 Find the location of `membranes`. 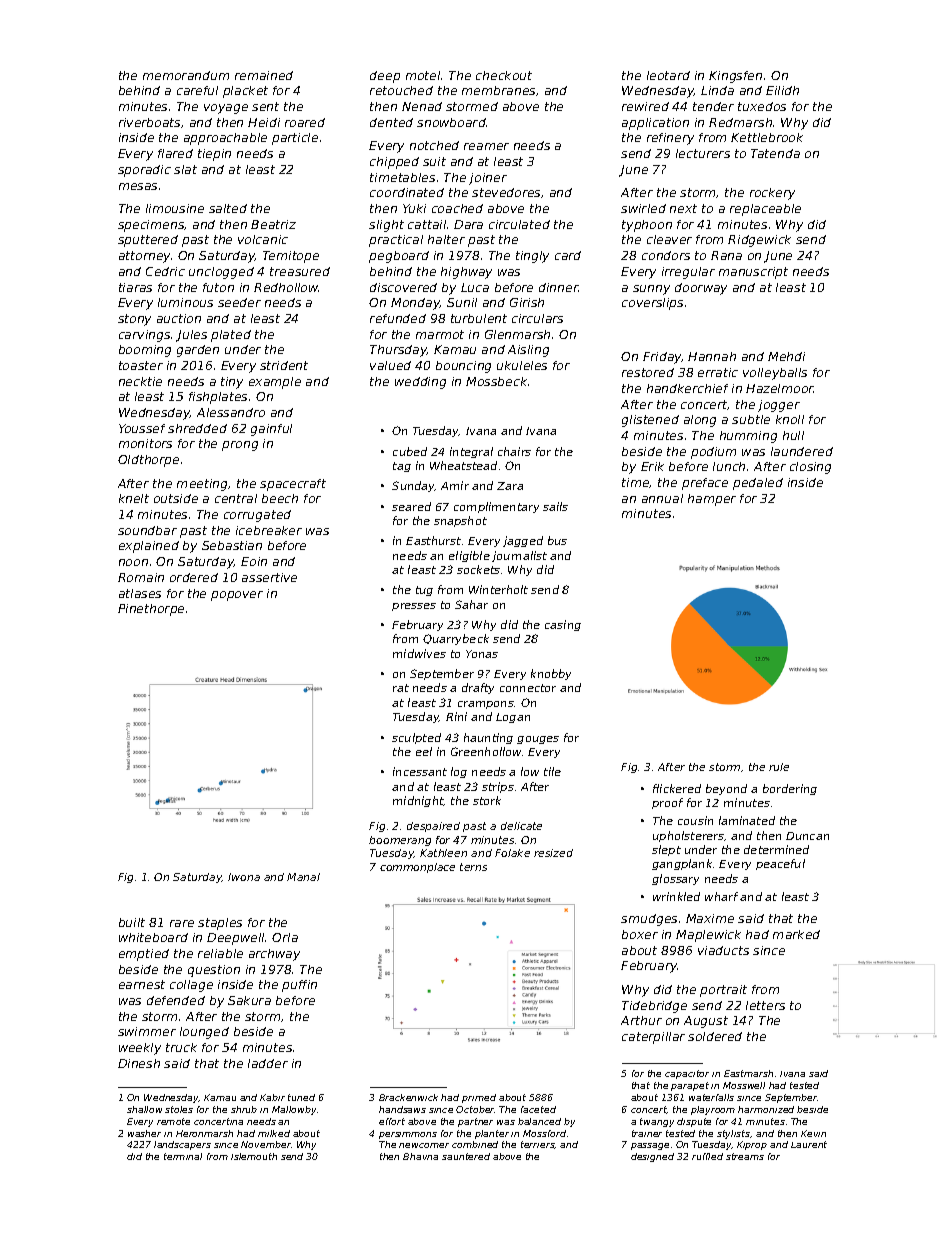

membranes is located at coordinates (498, 90).
